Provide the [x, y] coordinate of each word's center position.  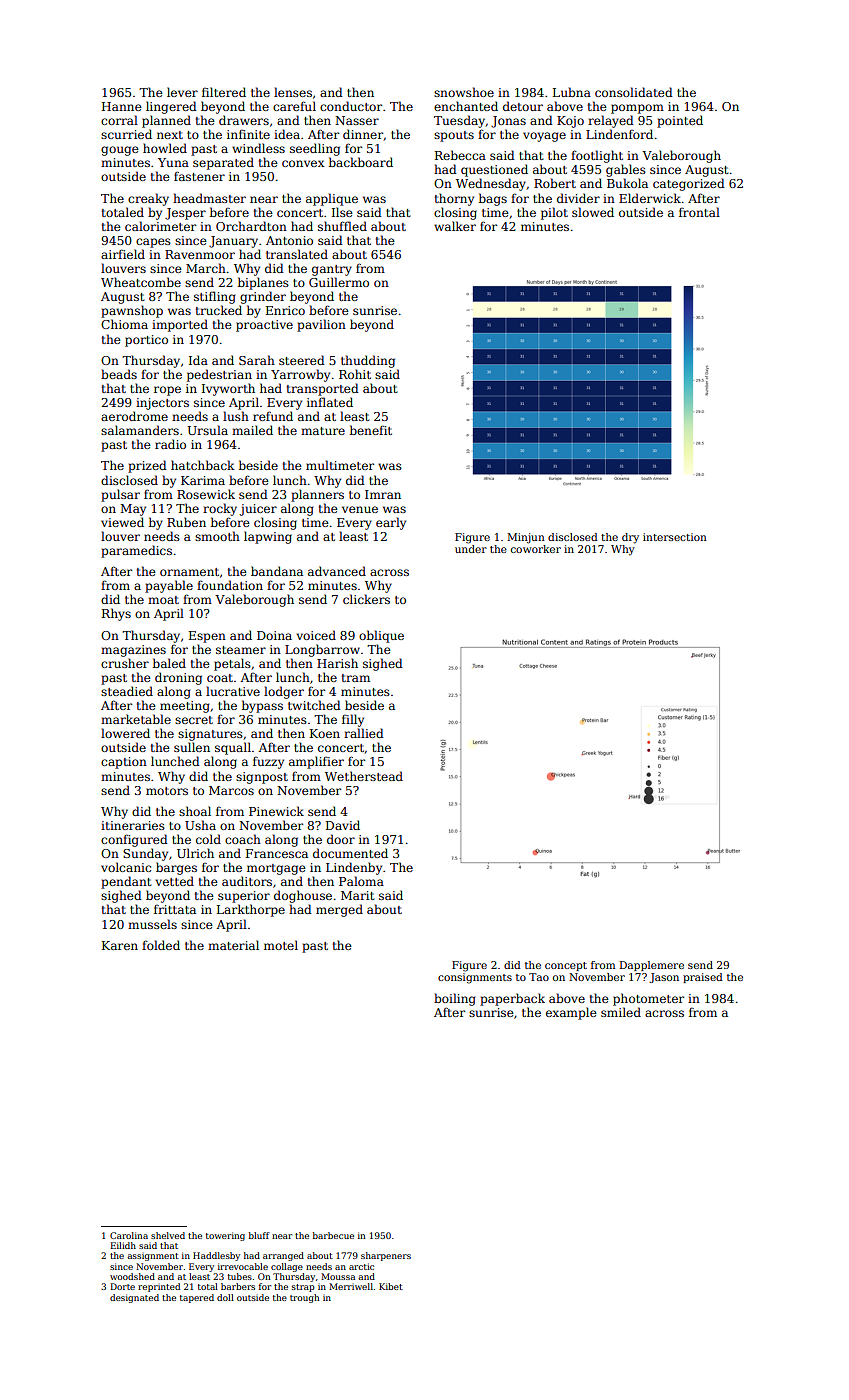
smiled [621, 1012]
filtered [224, 92]
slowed [593, 212]
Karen [120, 945]
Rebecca [460, 155]
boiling [455, 999]
